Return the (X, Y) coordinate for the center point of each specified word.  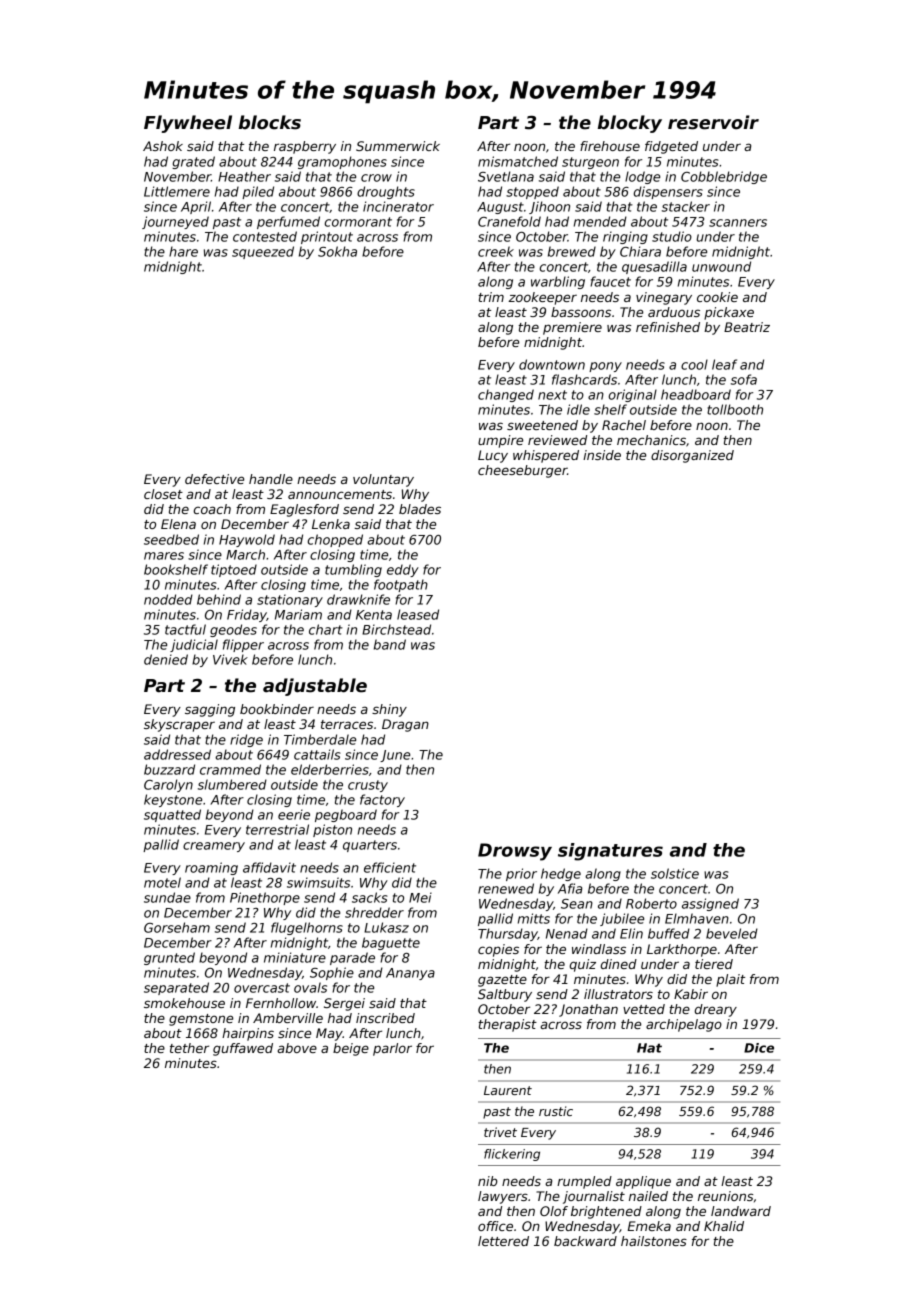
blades (420, 509)
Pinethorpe (265, 898)
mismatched (518, 161)
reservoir (713, 122)
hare (183, 251)
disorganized (692, 456)
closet (163, 494)
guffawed (243, 1049)
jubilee (622, 919)
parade (352, 958)
